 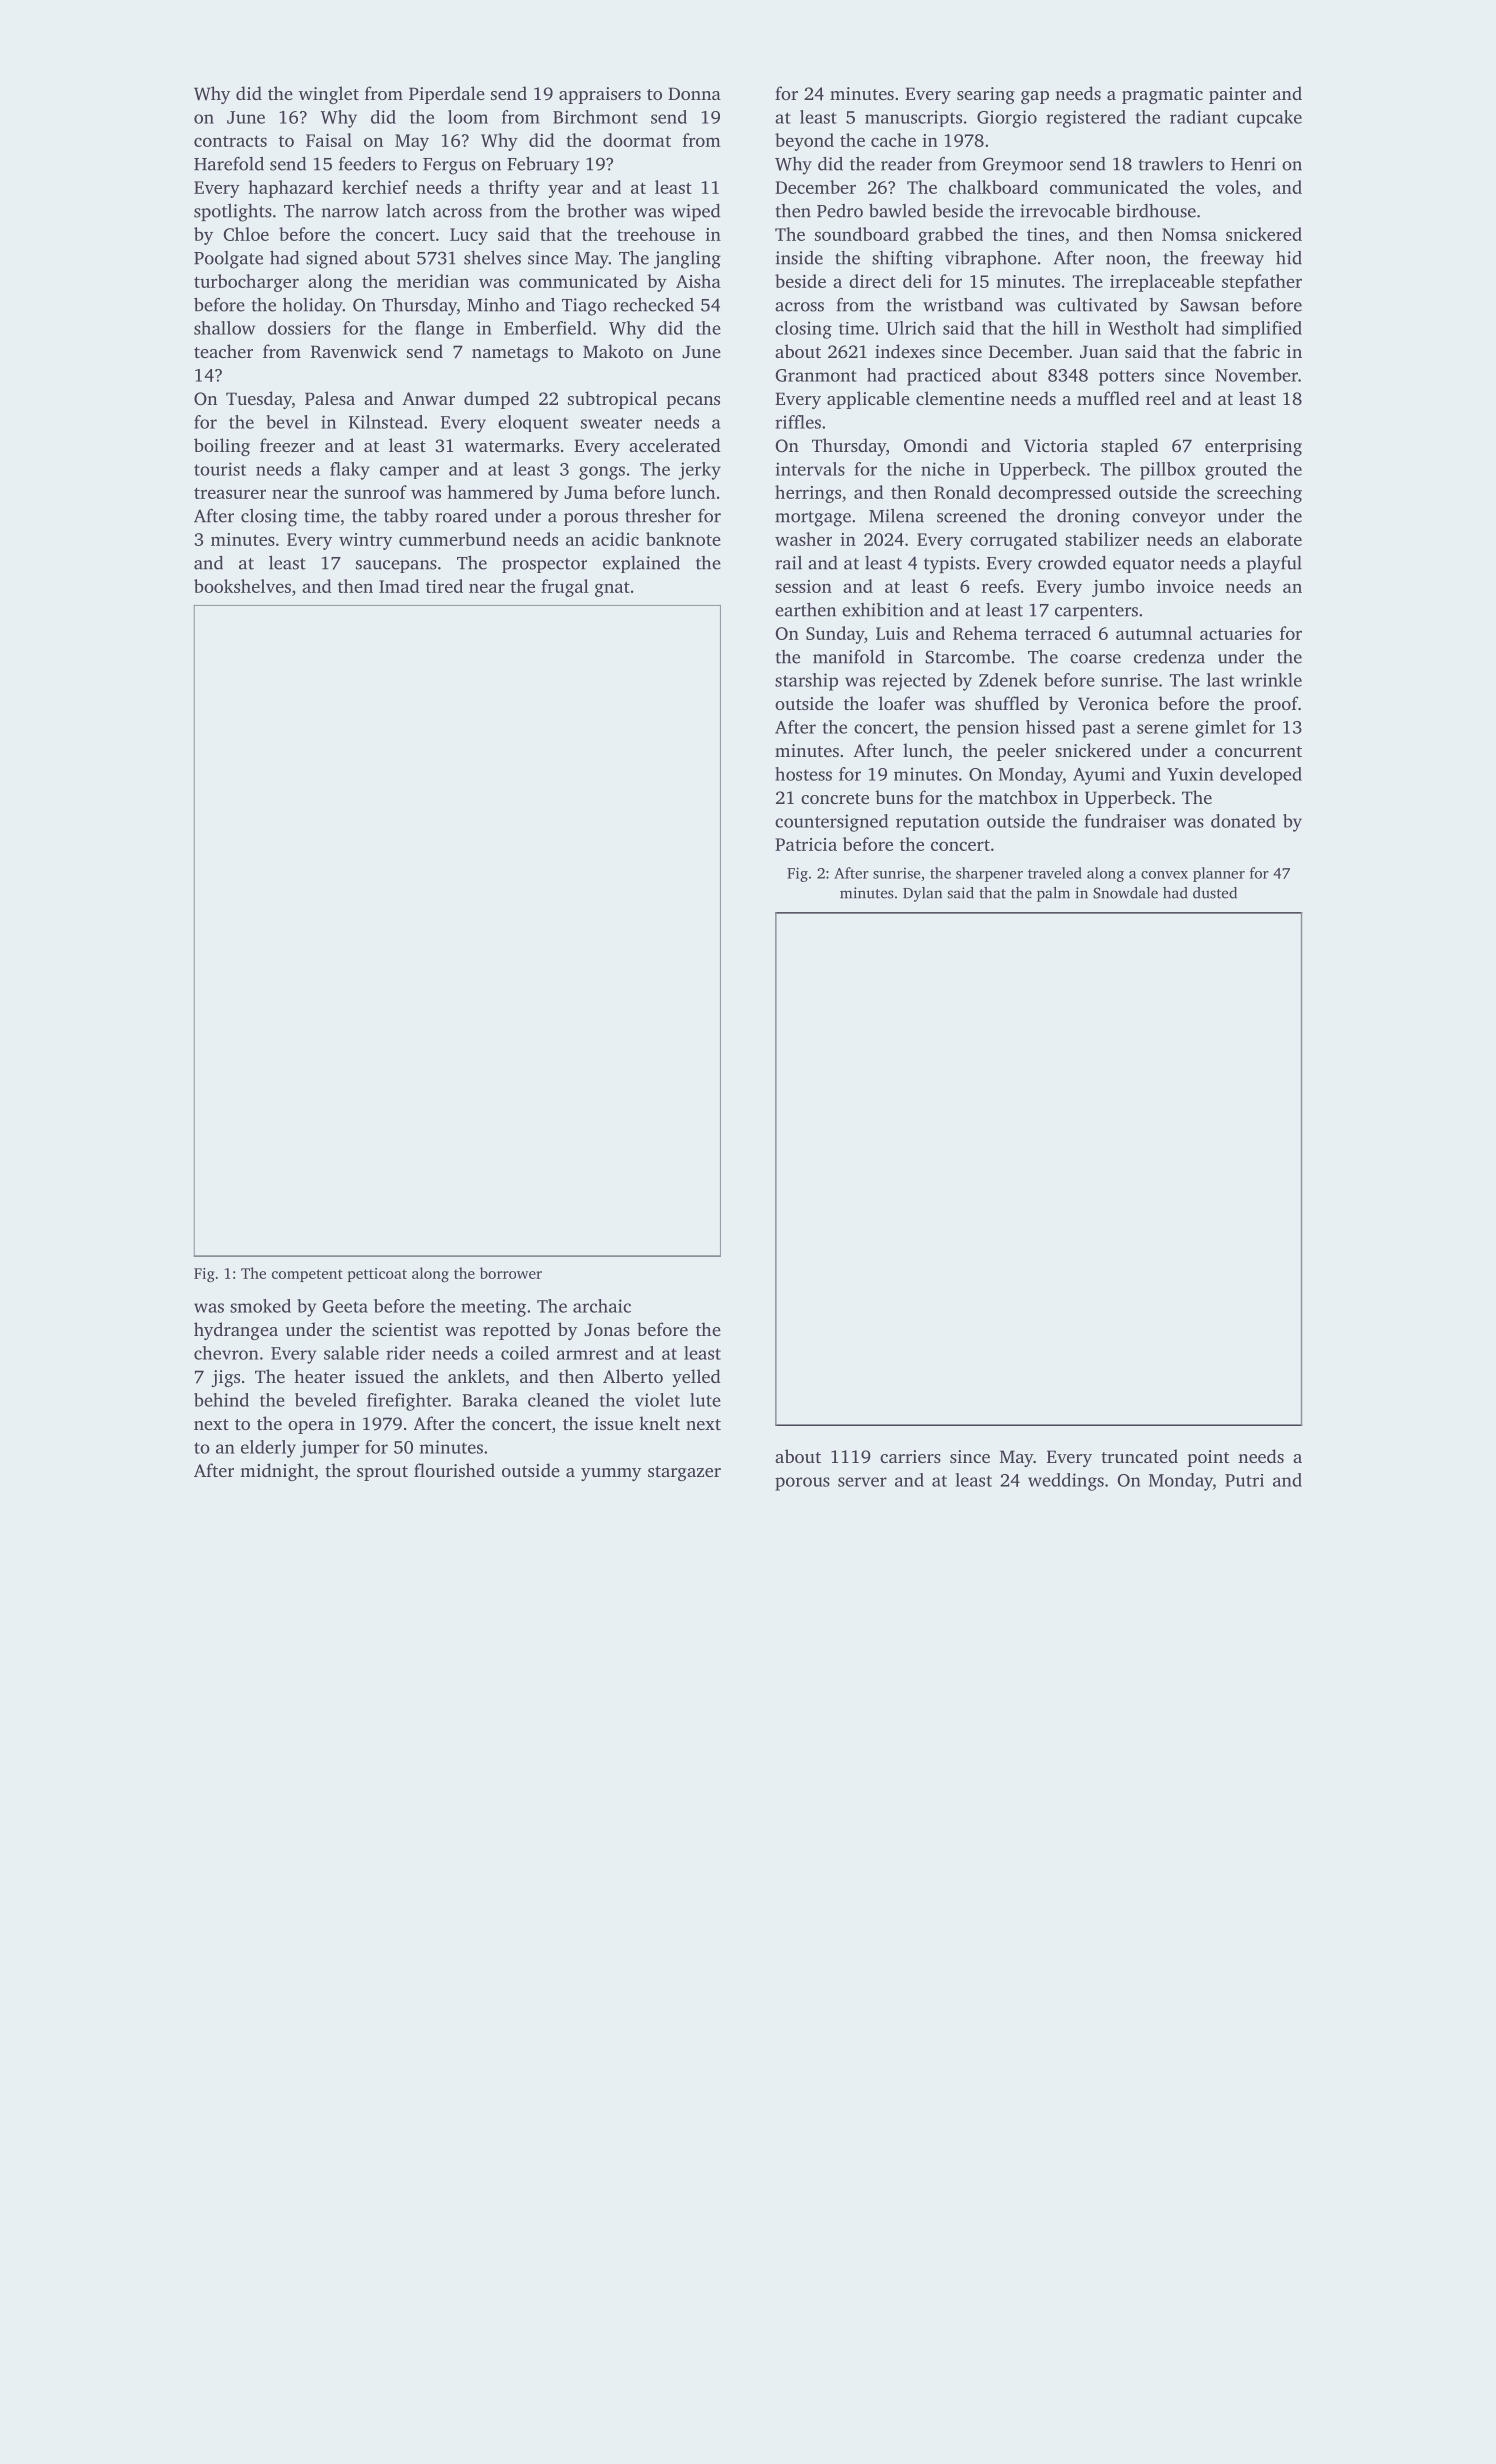 What do you see at coordinates (1066, 1482) in the screenshot?
I see `weddings` at bounding box center [1066, 1482].
